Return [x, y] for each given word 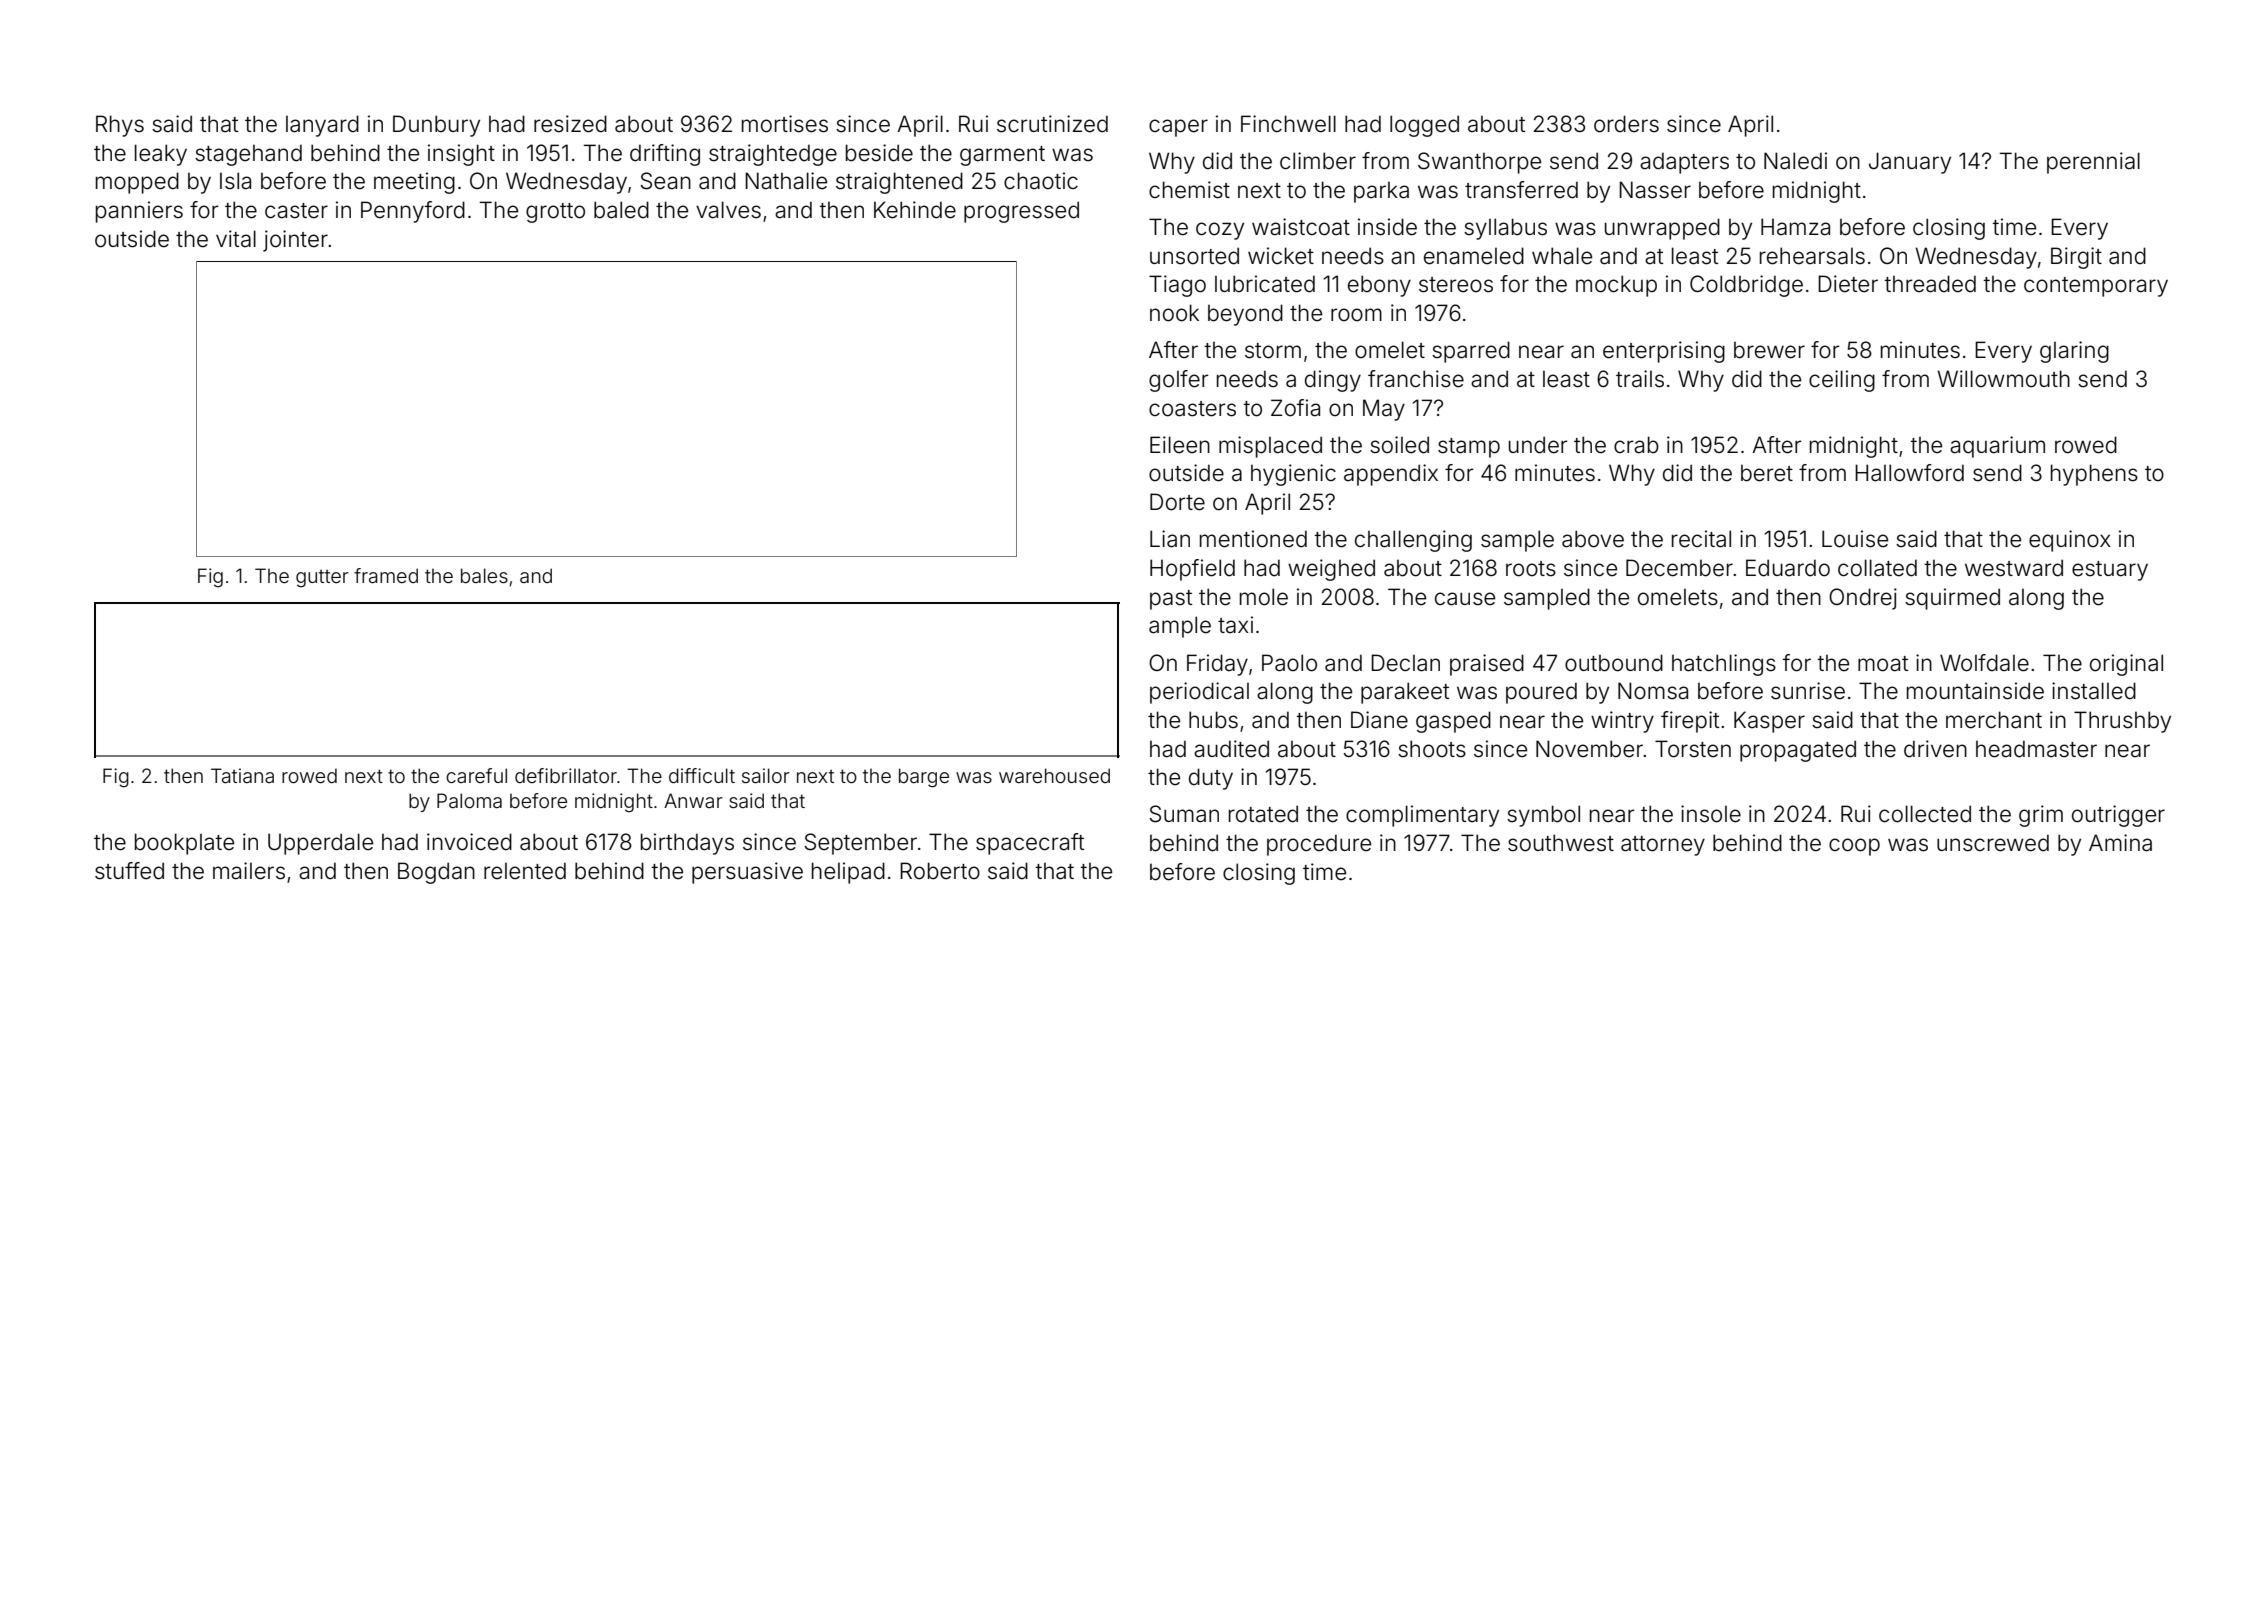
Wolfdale [1984, 663]
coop [1854, 847]
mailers [249, 871]
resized [570, 124]
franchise [1416, 379]
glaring [2074, 352]
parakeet [1405, 693]
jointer [295, 241]
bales [484, 575]
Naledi [1795, 161]
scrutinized [1052, 124]
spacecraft [1030, 844]
